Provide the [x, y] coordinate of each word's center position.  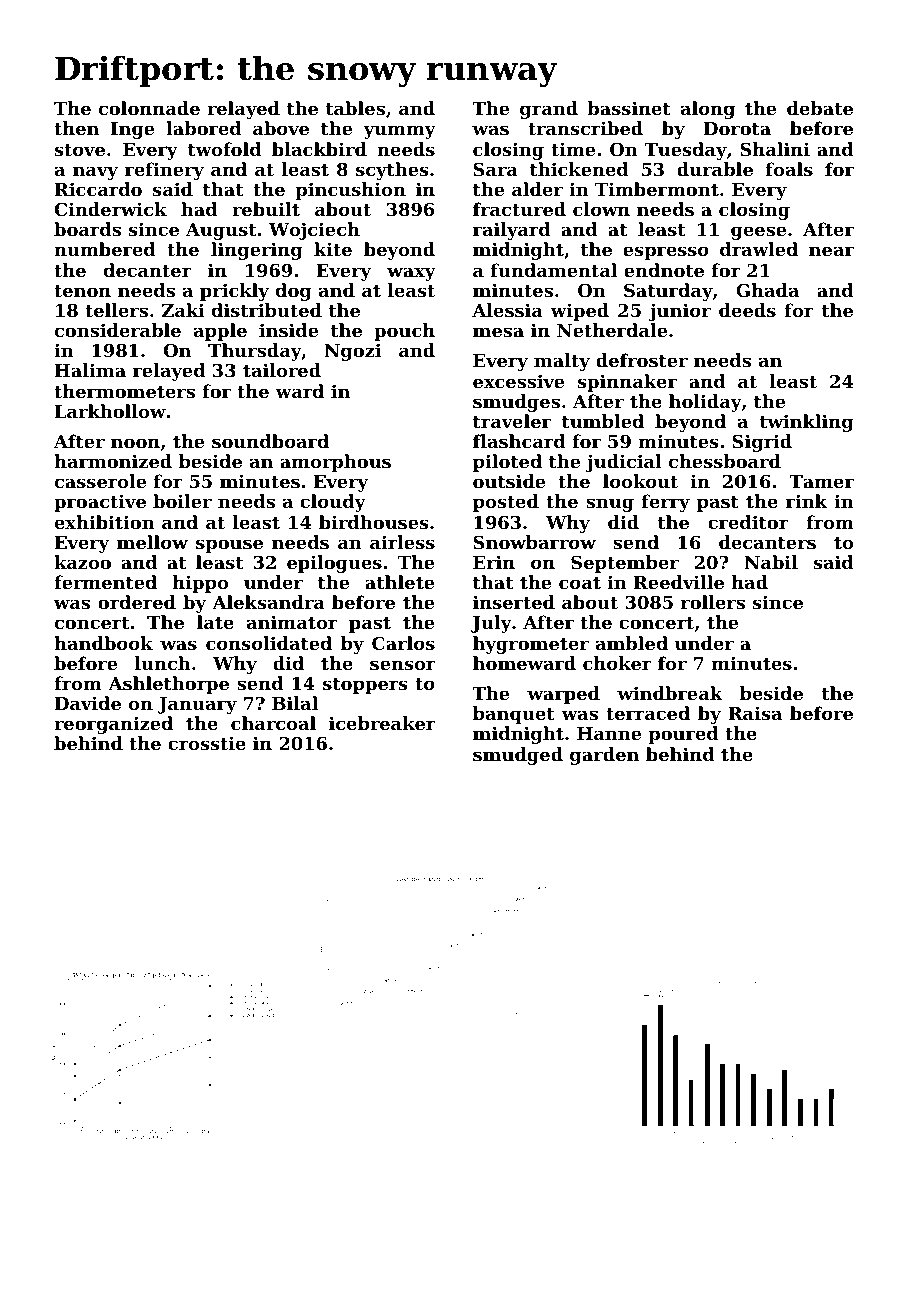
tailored [282, 370]
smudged [518, 756]
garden [604, 756]
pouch [404, 332]
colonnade [149, 108]
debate [820, 108]
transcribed [585, 128]
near [831, 251]
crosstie [207, 743]
